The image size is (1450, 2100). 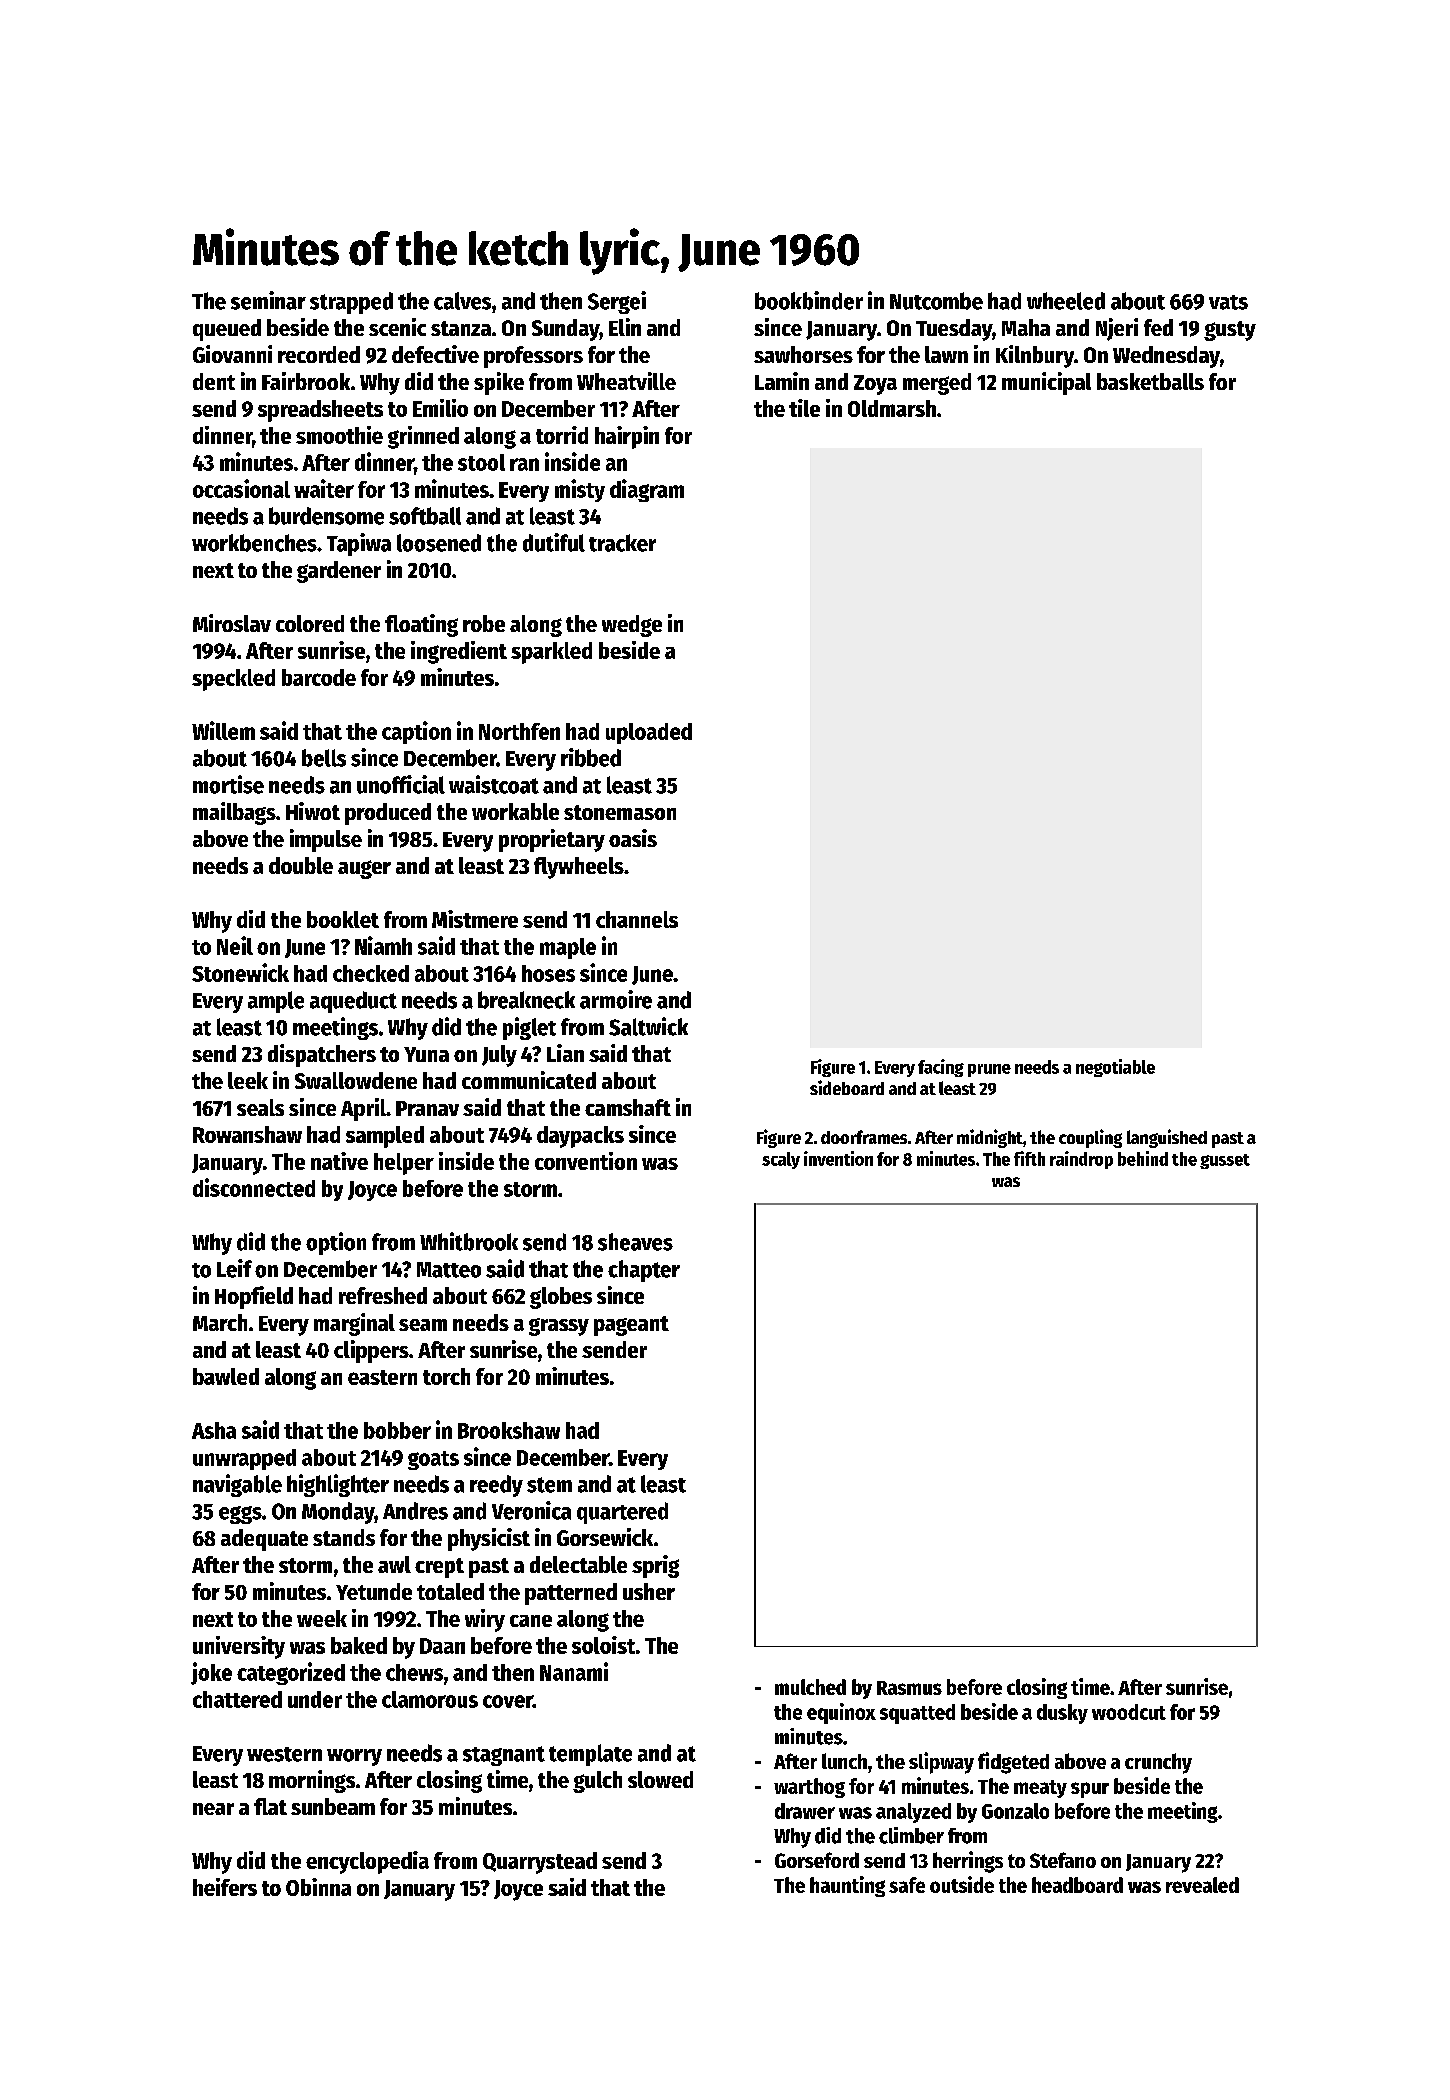 I want to click on tile, so click(x=804, y=408).
